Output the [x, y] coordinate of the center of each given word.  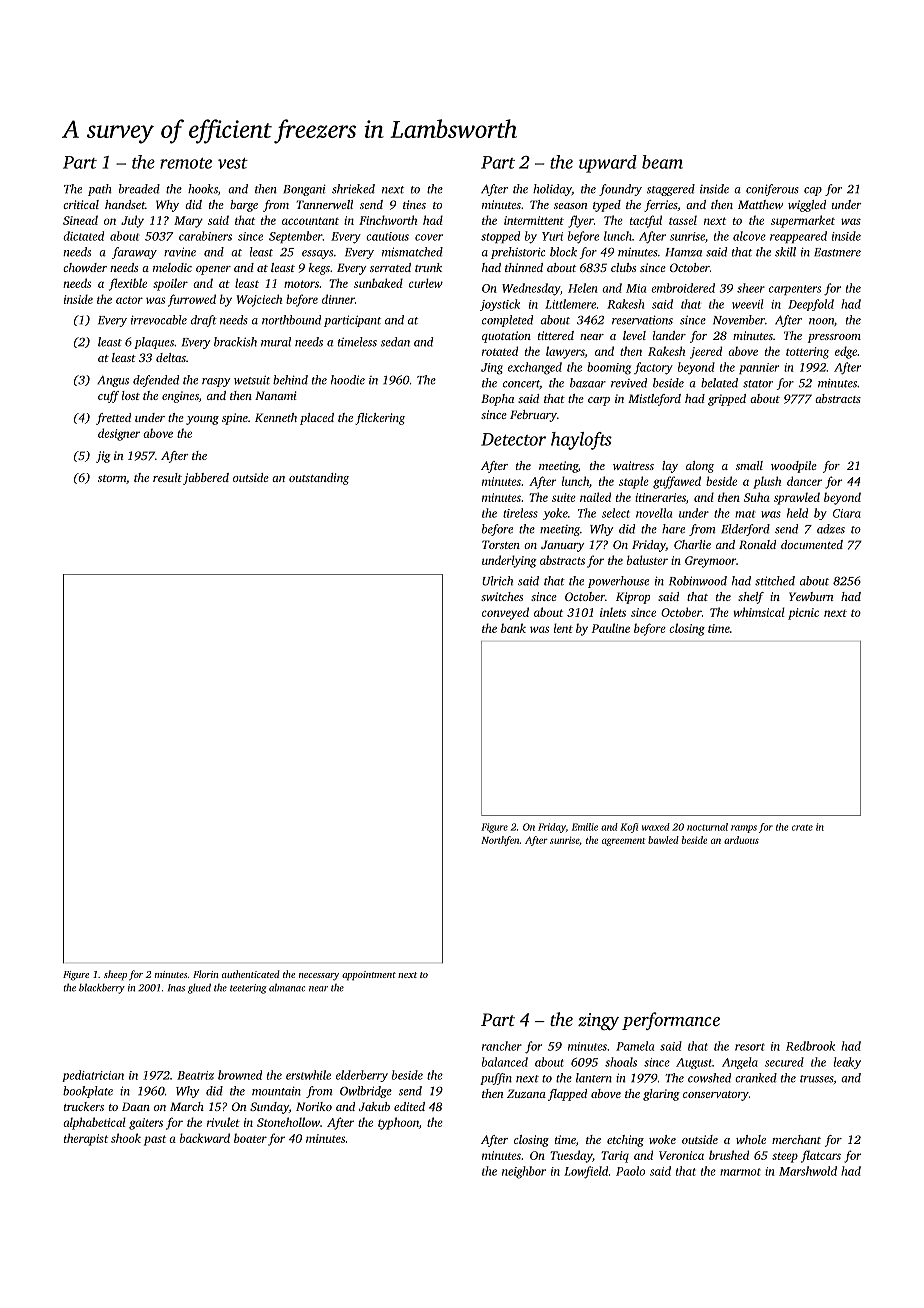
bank [513, 628]
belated [719, 383]
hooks [203, 189]
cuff [108, 397]
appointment [369, 976]
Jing [492, 369]
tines [414, 204]
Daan [136, 1106]
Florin [206, 974]
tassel [683, 220]
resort [750, 1047]
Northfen [500, 841]
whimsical [759, 612]
